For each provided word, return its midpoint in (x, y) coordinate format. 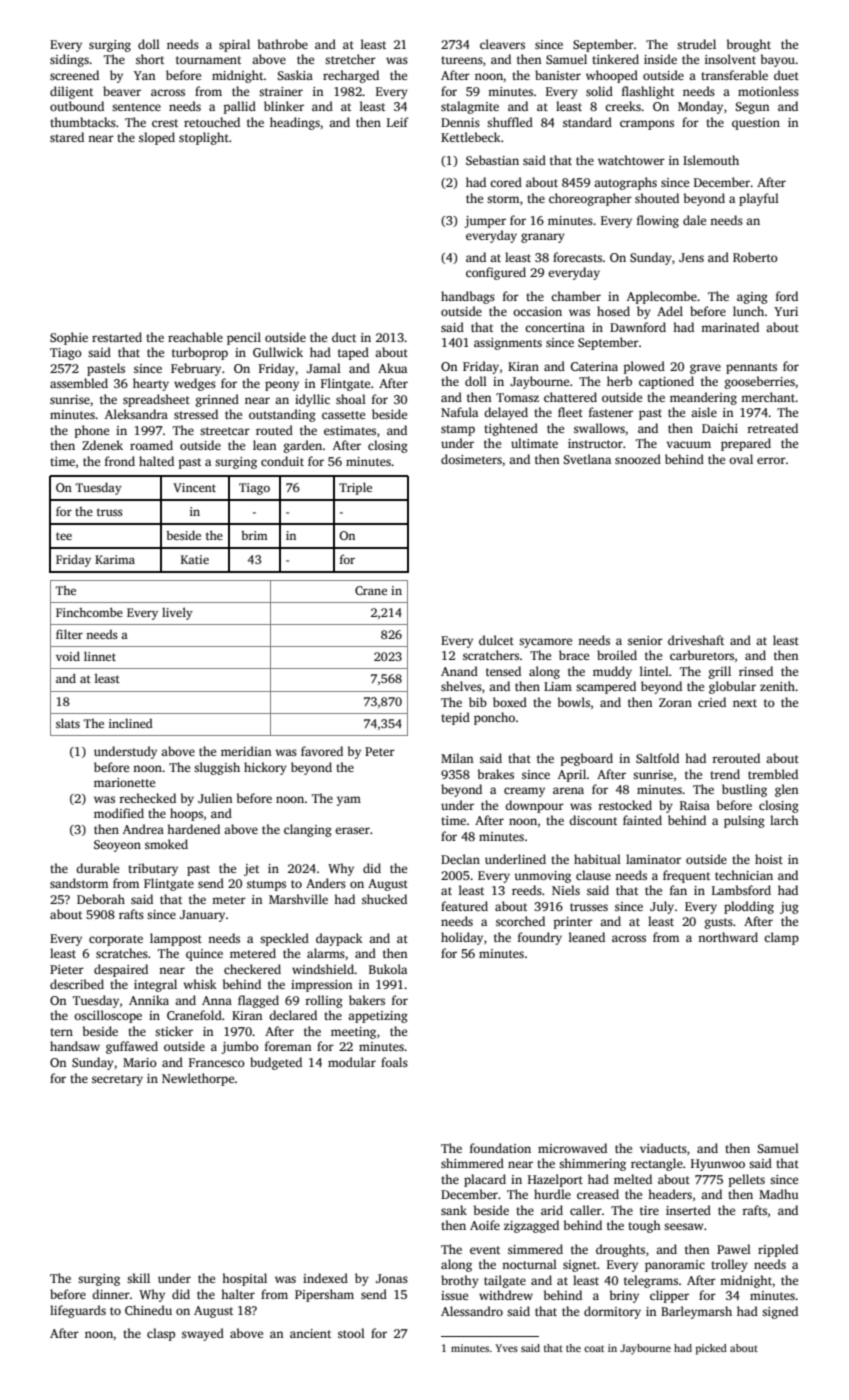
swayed (203, 1334)
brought (749, 45)
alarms (326, 953)
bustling (744, 790)
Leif (398, 122)
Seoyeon (117, 846)
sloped (157, 138)
